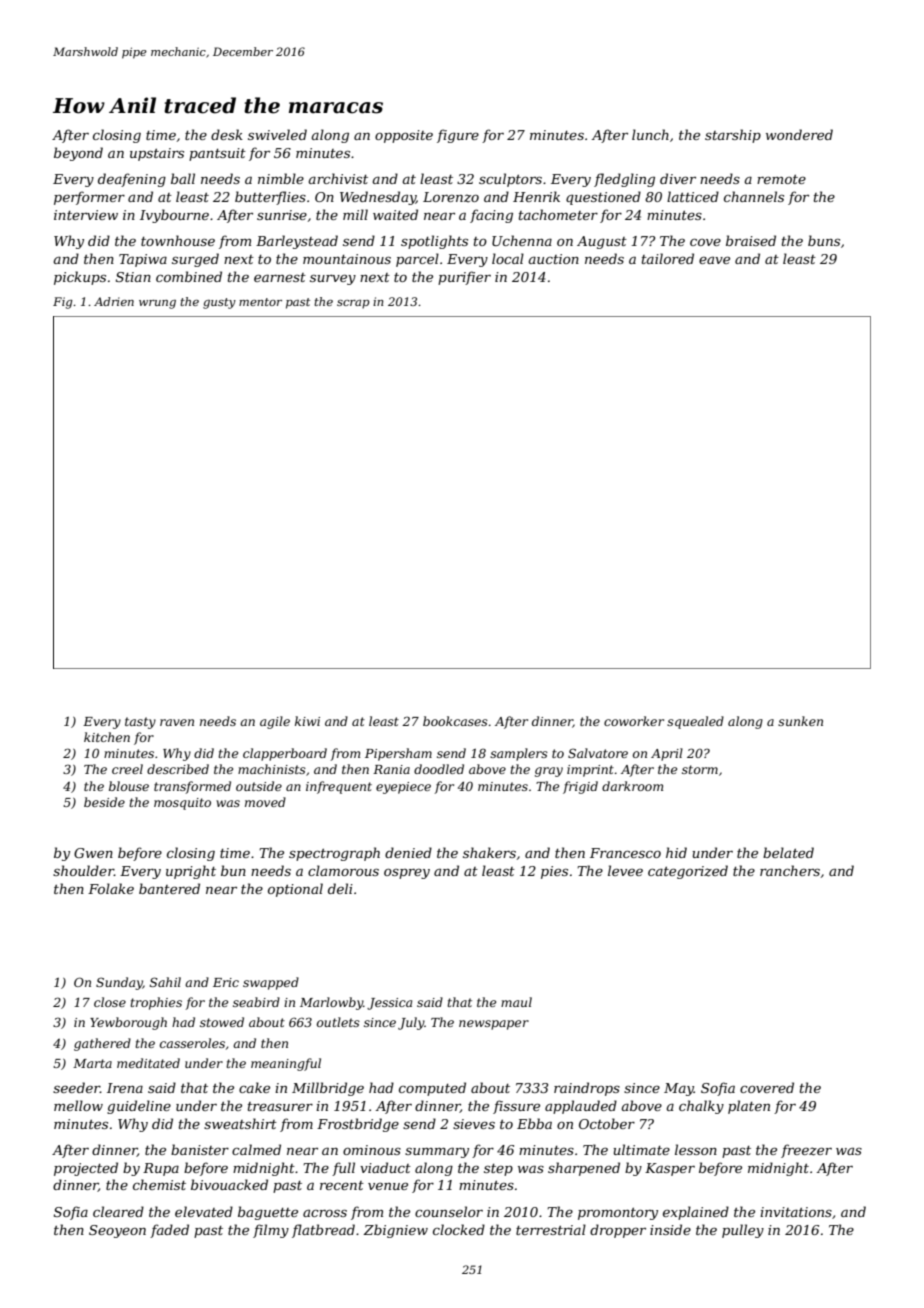  I want to click on wrung, so click(157, 304).
